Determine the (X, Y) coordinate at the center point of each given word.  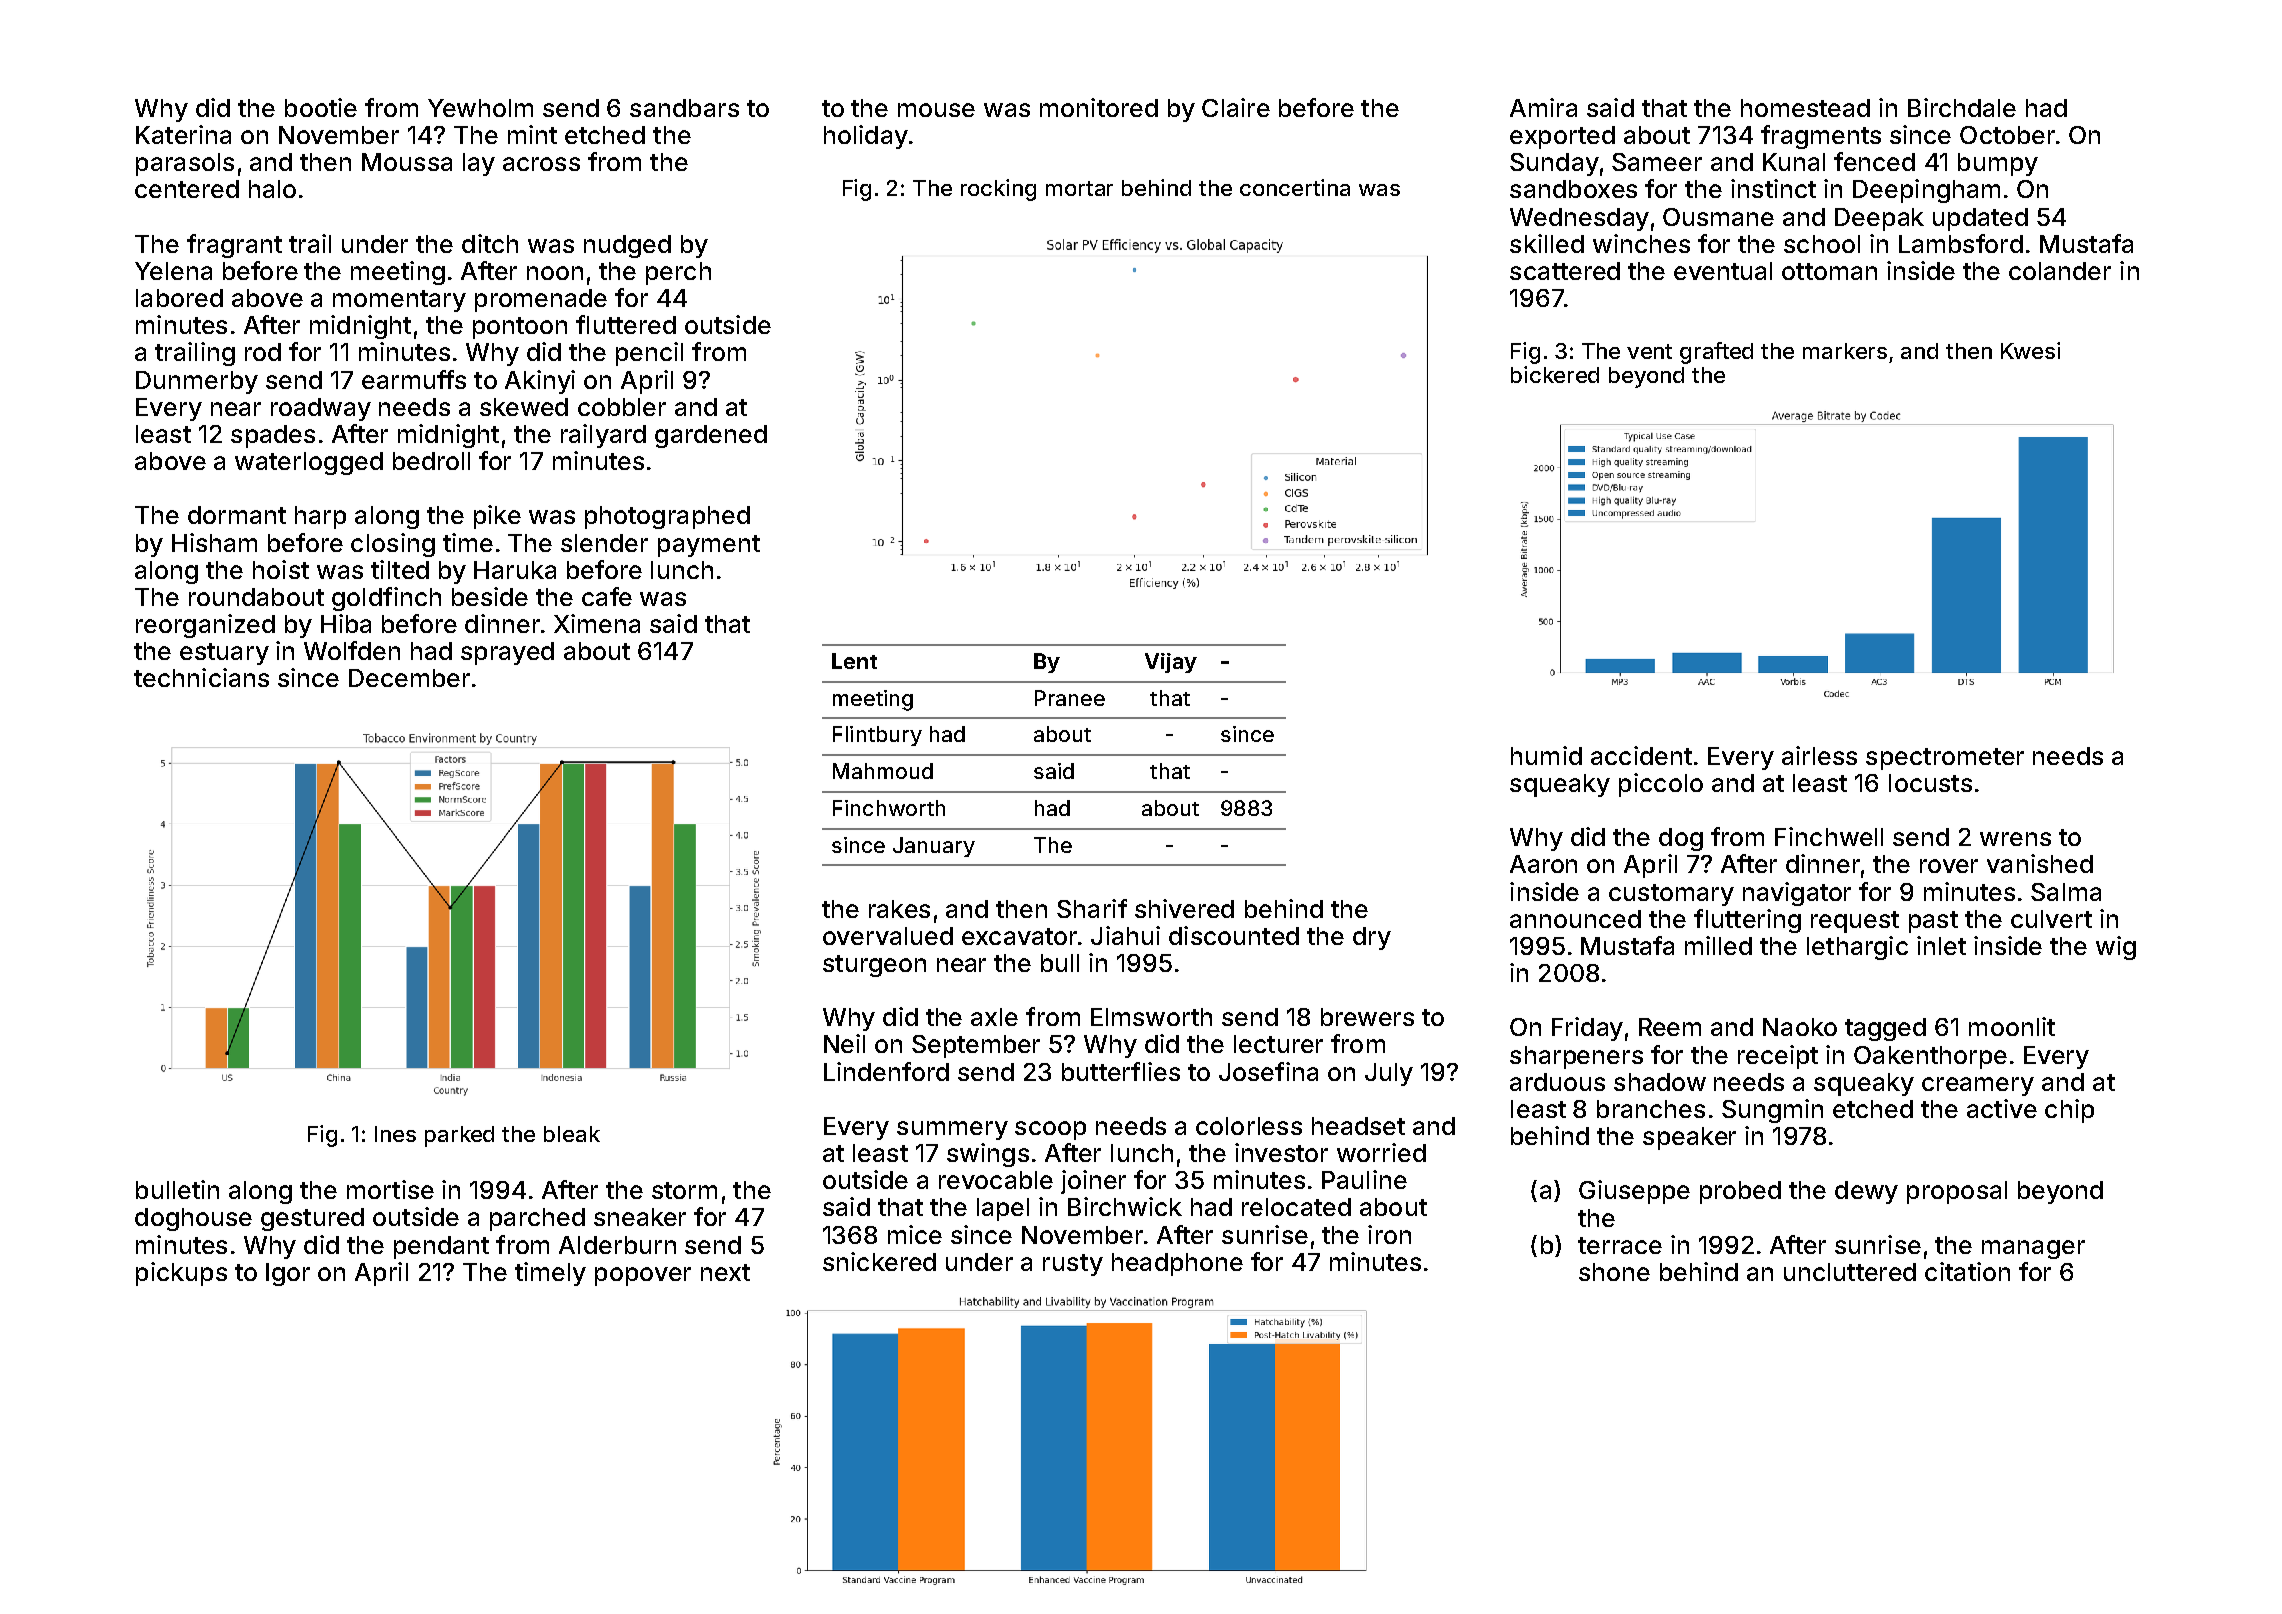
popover (643, 1276)
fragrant (234, 246)
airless (1819, 755)
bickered (1555, 374)
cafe (607, 596)
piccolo (1661, 785)
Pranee (1070, 698)
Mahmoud (883, 771)
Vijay (1171, 663)
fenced (1874, 161)
